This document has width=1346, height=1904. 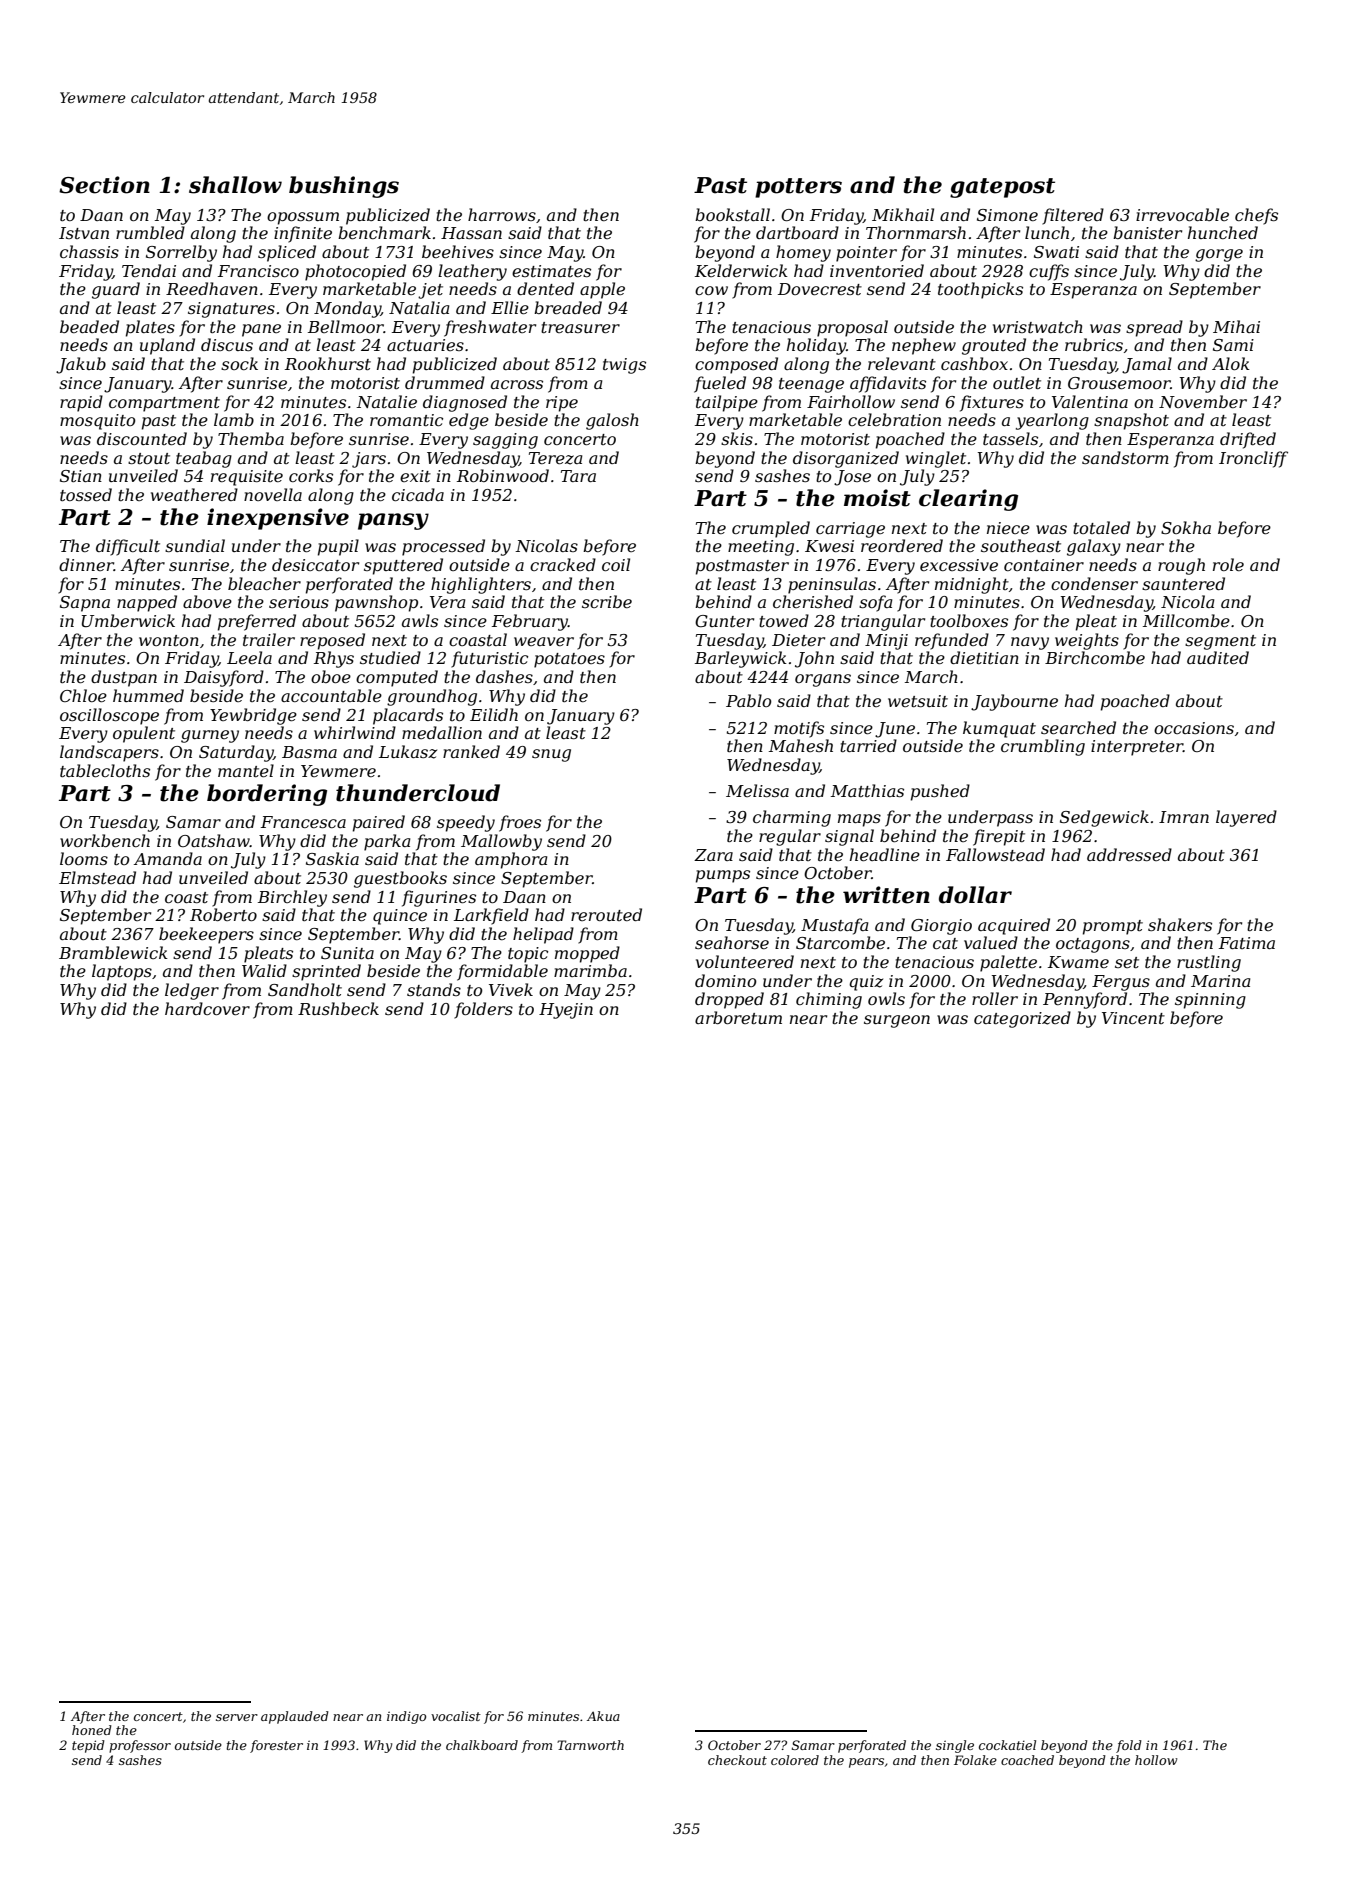 I want to click on irrevocable, so click(x=1182, y=214).
